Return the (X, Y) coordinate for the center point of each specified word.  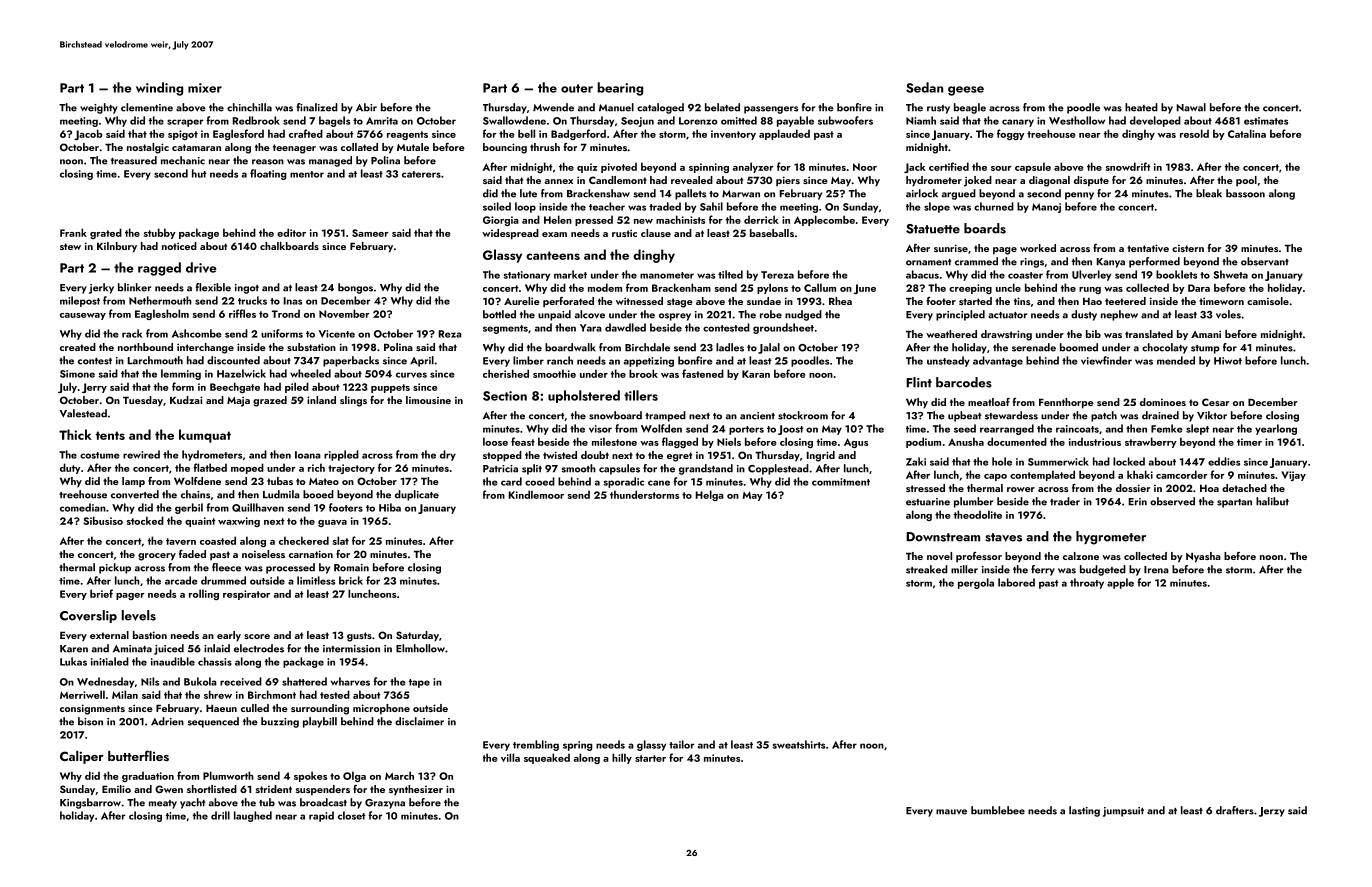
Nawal (1191, 107)
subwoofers (845, 120)
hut (199, 173)
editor (291, 232)
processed (290, 568)
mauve (951, 812)
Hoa (1209, 488)
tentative (1148, 248)
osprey (675, 317)
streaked (927, 569)
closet (352, 815)
